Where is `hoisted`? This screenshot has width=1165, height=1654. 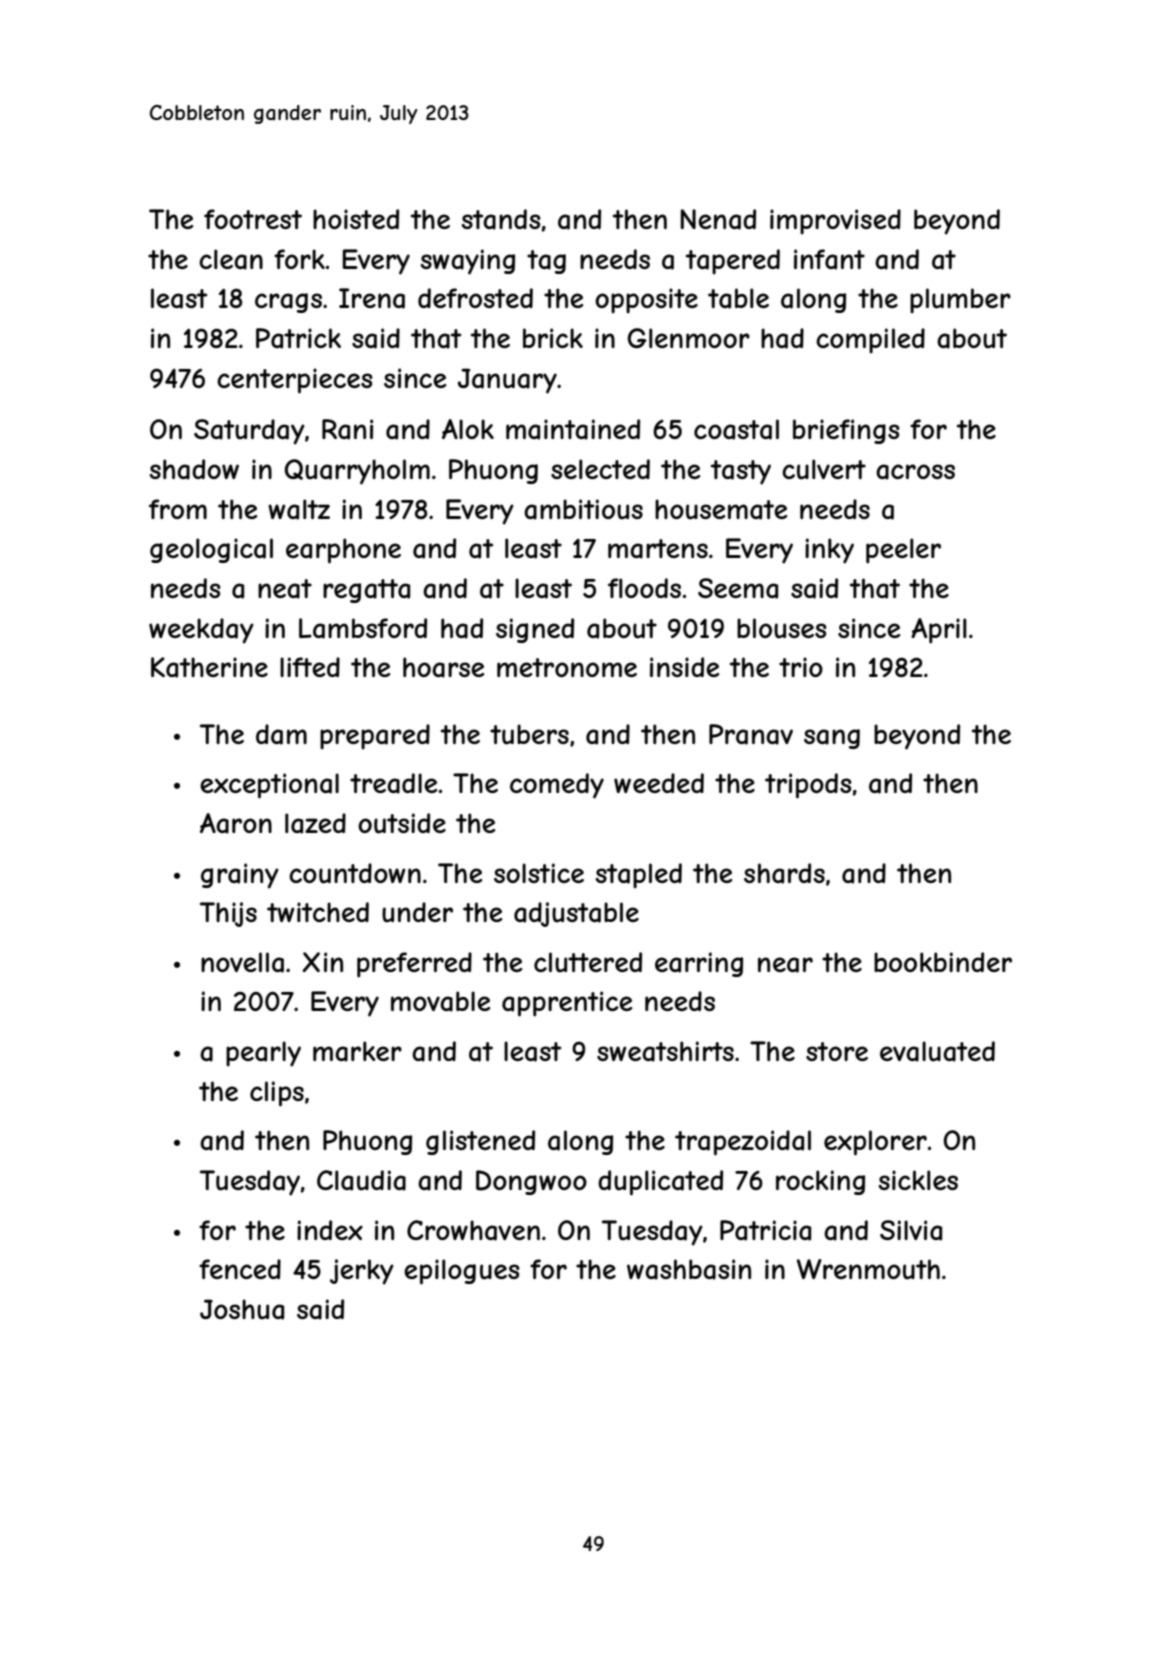
hoisted is located at coordinates (356, 219).
